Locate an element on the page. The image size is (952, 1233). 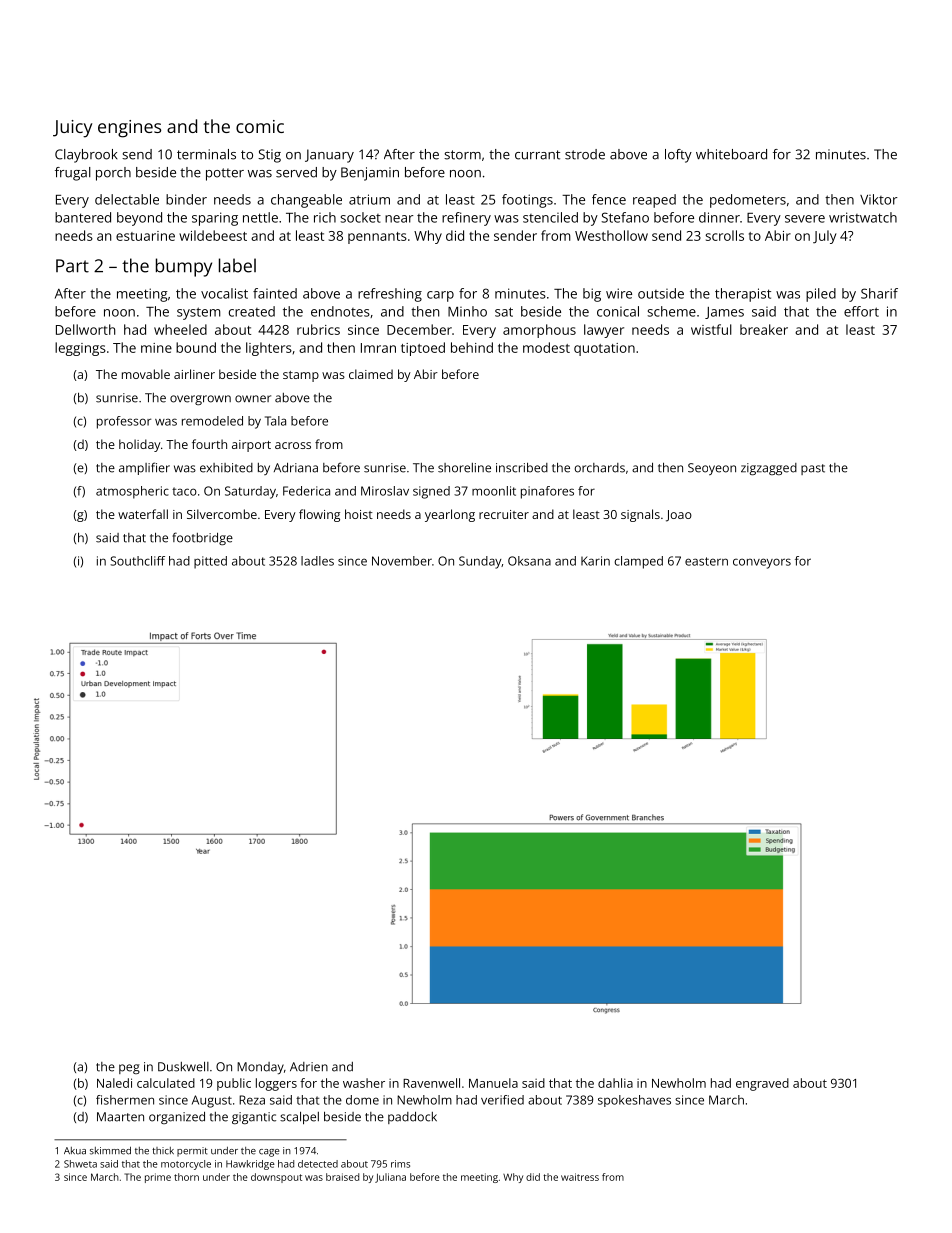
dahlia is located at coordinates (615, 1083).
